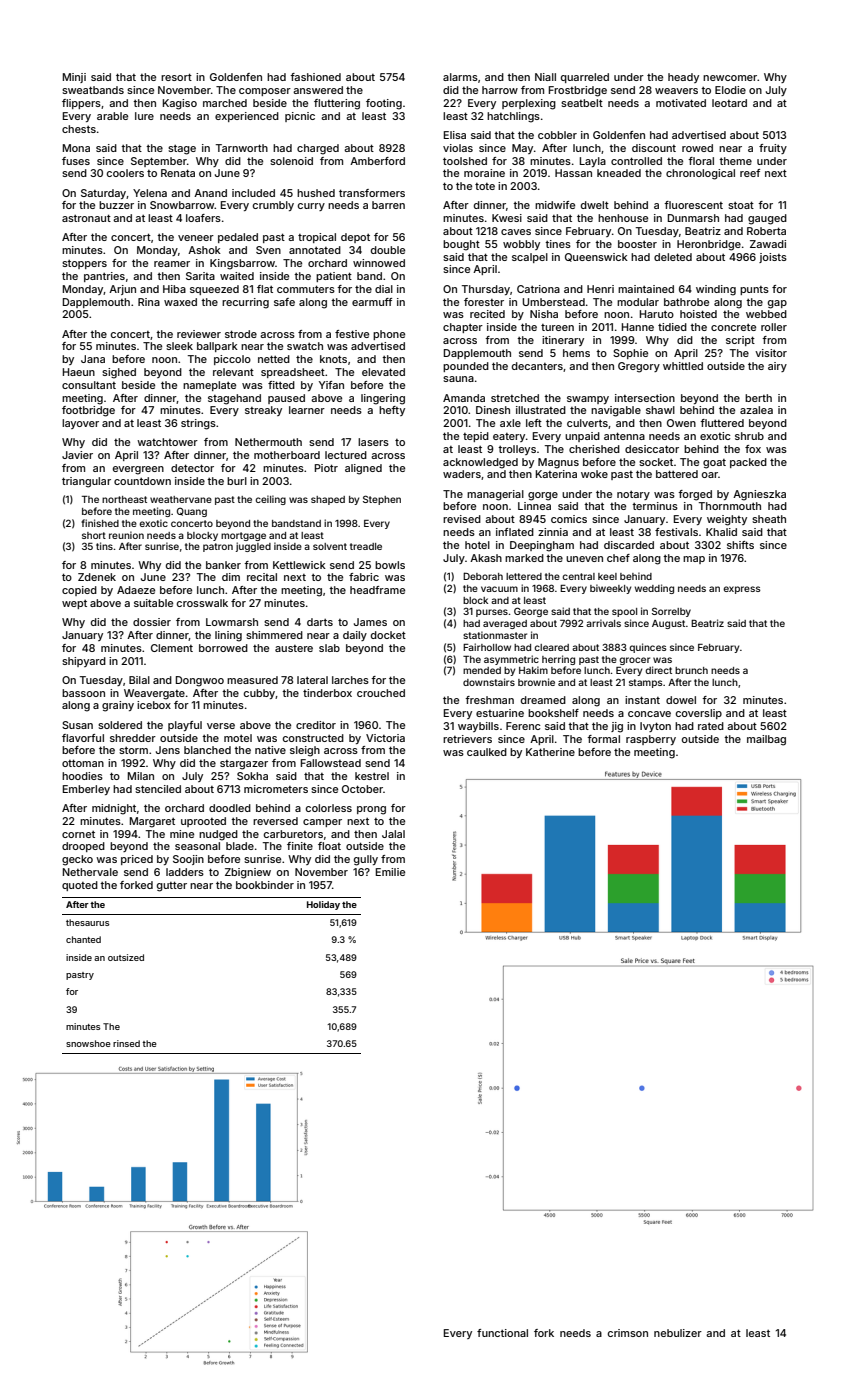  What do you see at coordinates (74, 78) in the page?
I see `Minji` at bounding box center [74, 78].
